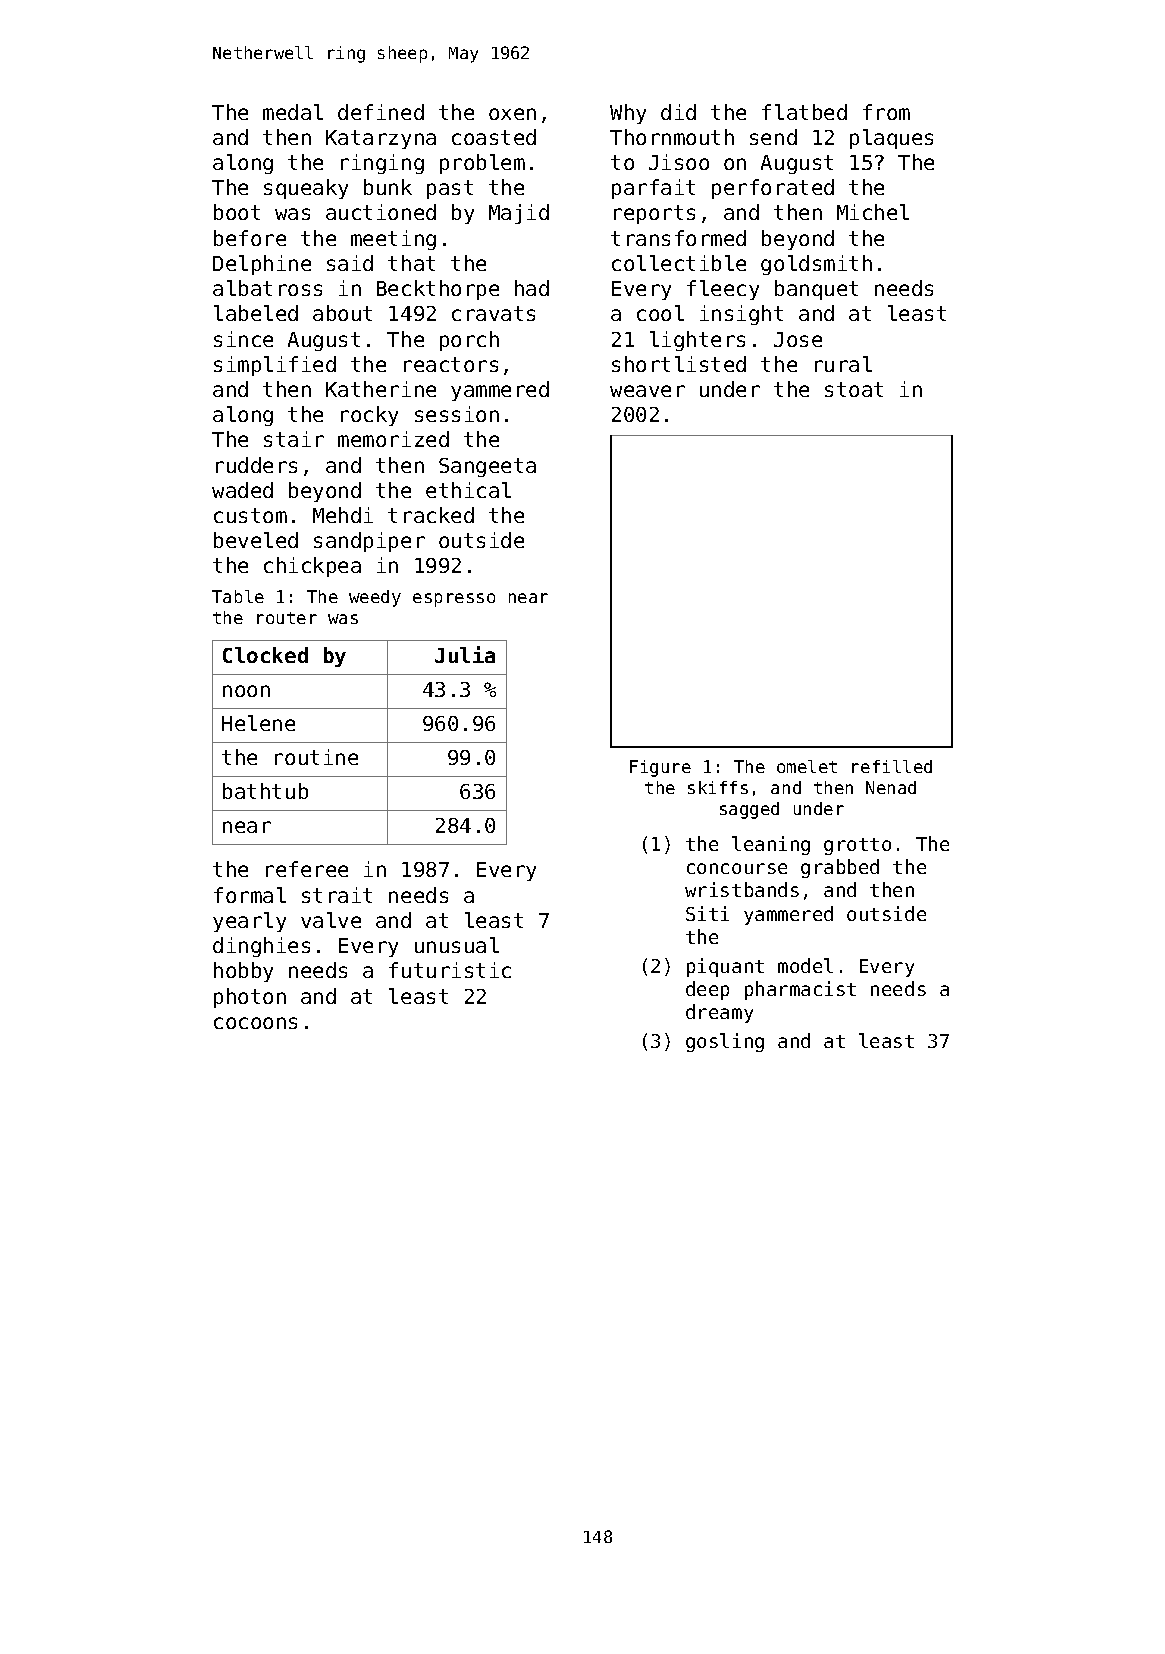 Image resolution: width=1165 pixels, height=1654 pixels. I want to click on beveled, so click(256, 540).
